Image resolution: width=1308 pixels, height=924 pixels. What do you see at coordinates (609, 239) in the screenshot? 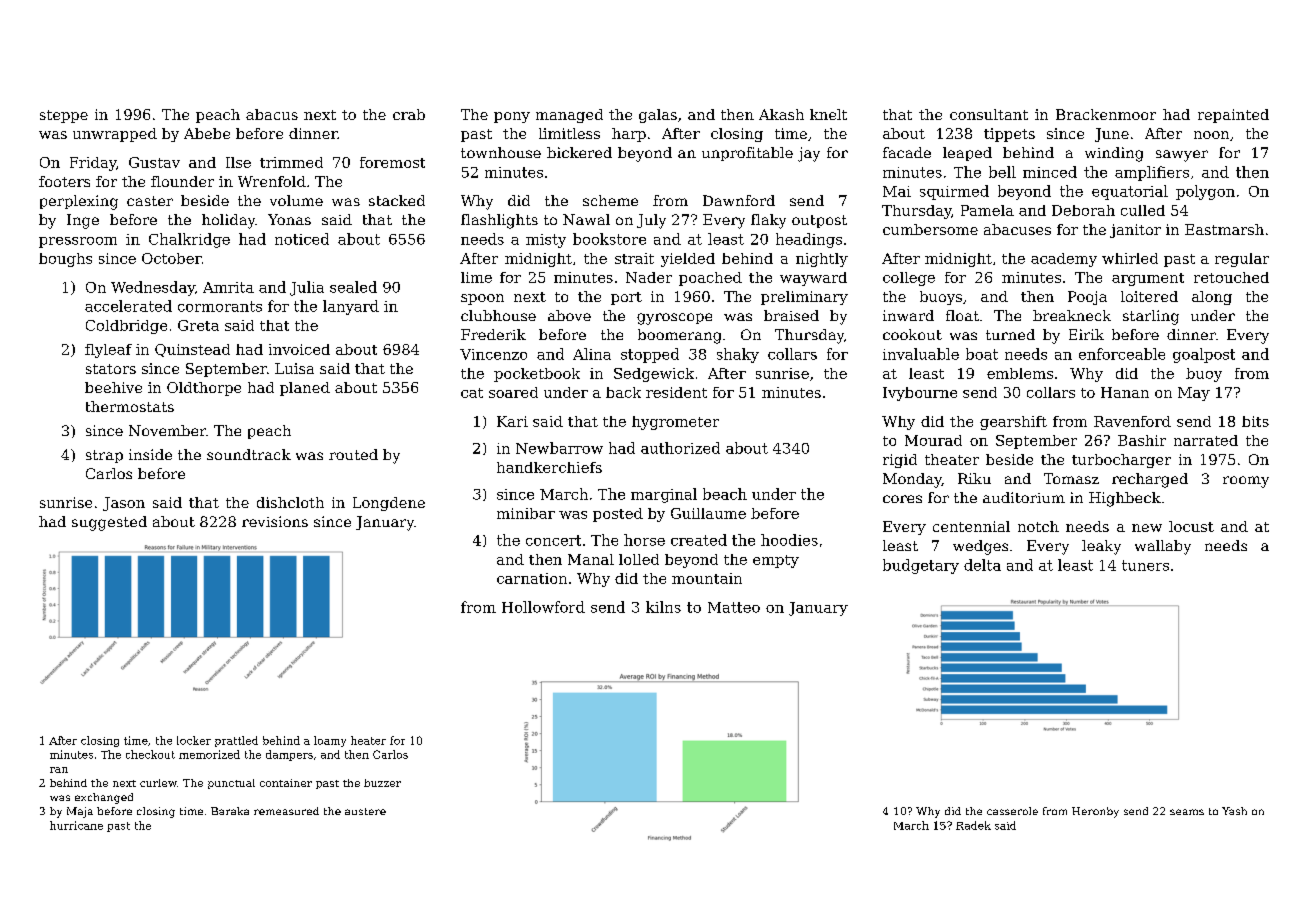
I see `bookstore` at bounding box center [609, 239].
